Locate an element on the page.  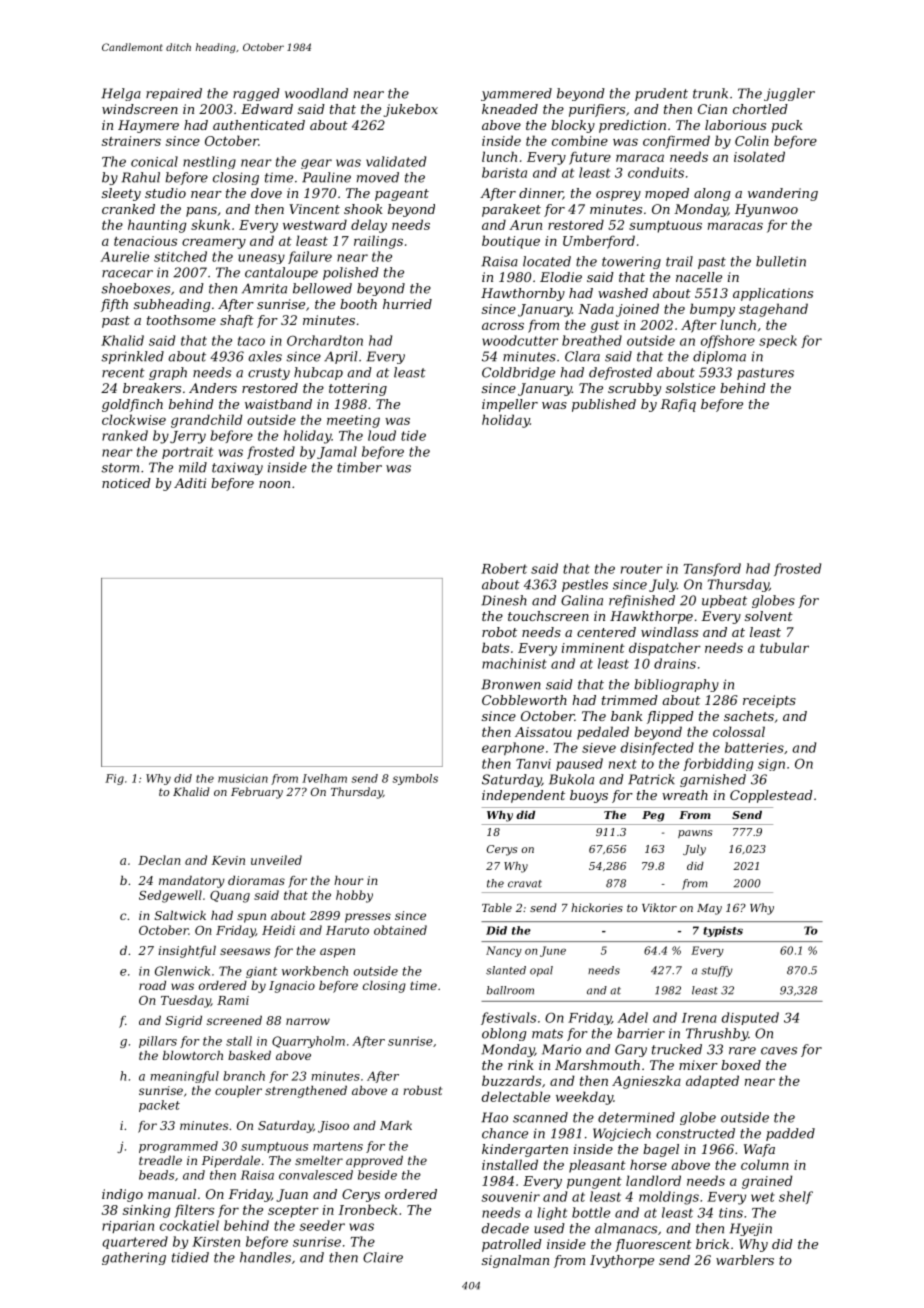
quartered is located at coordinates (135, 1242).
